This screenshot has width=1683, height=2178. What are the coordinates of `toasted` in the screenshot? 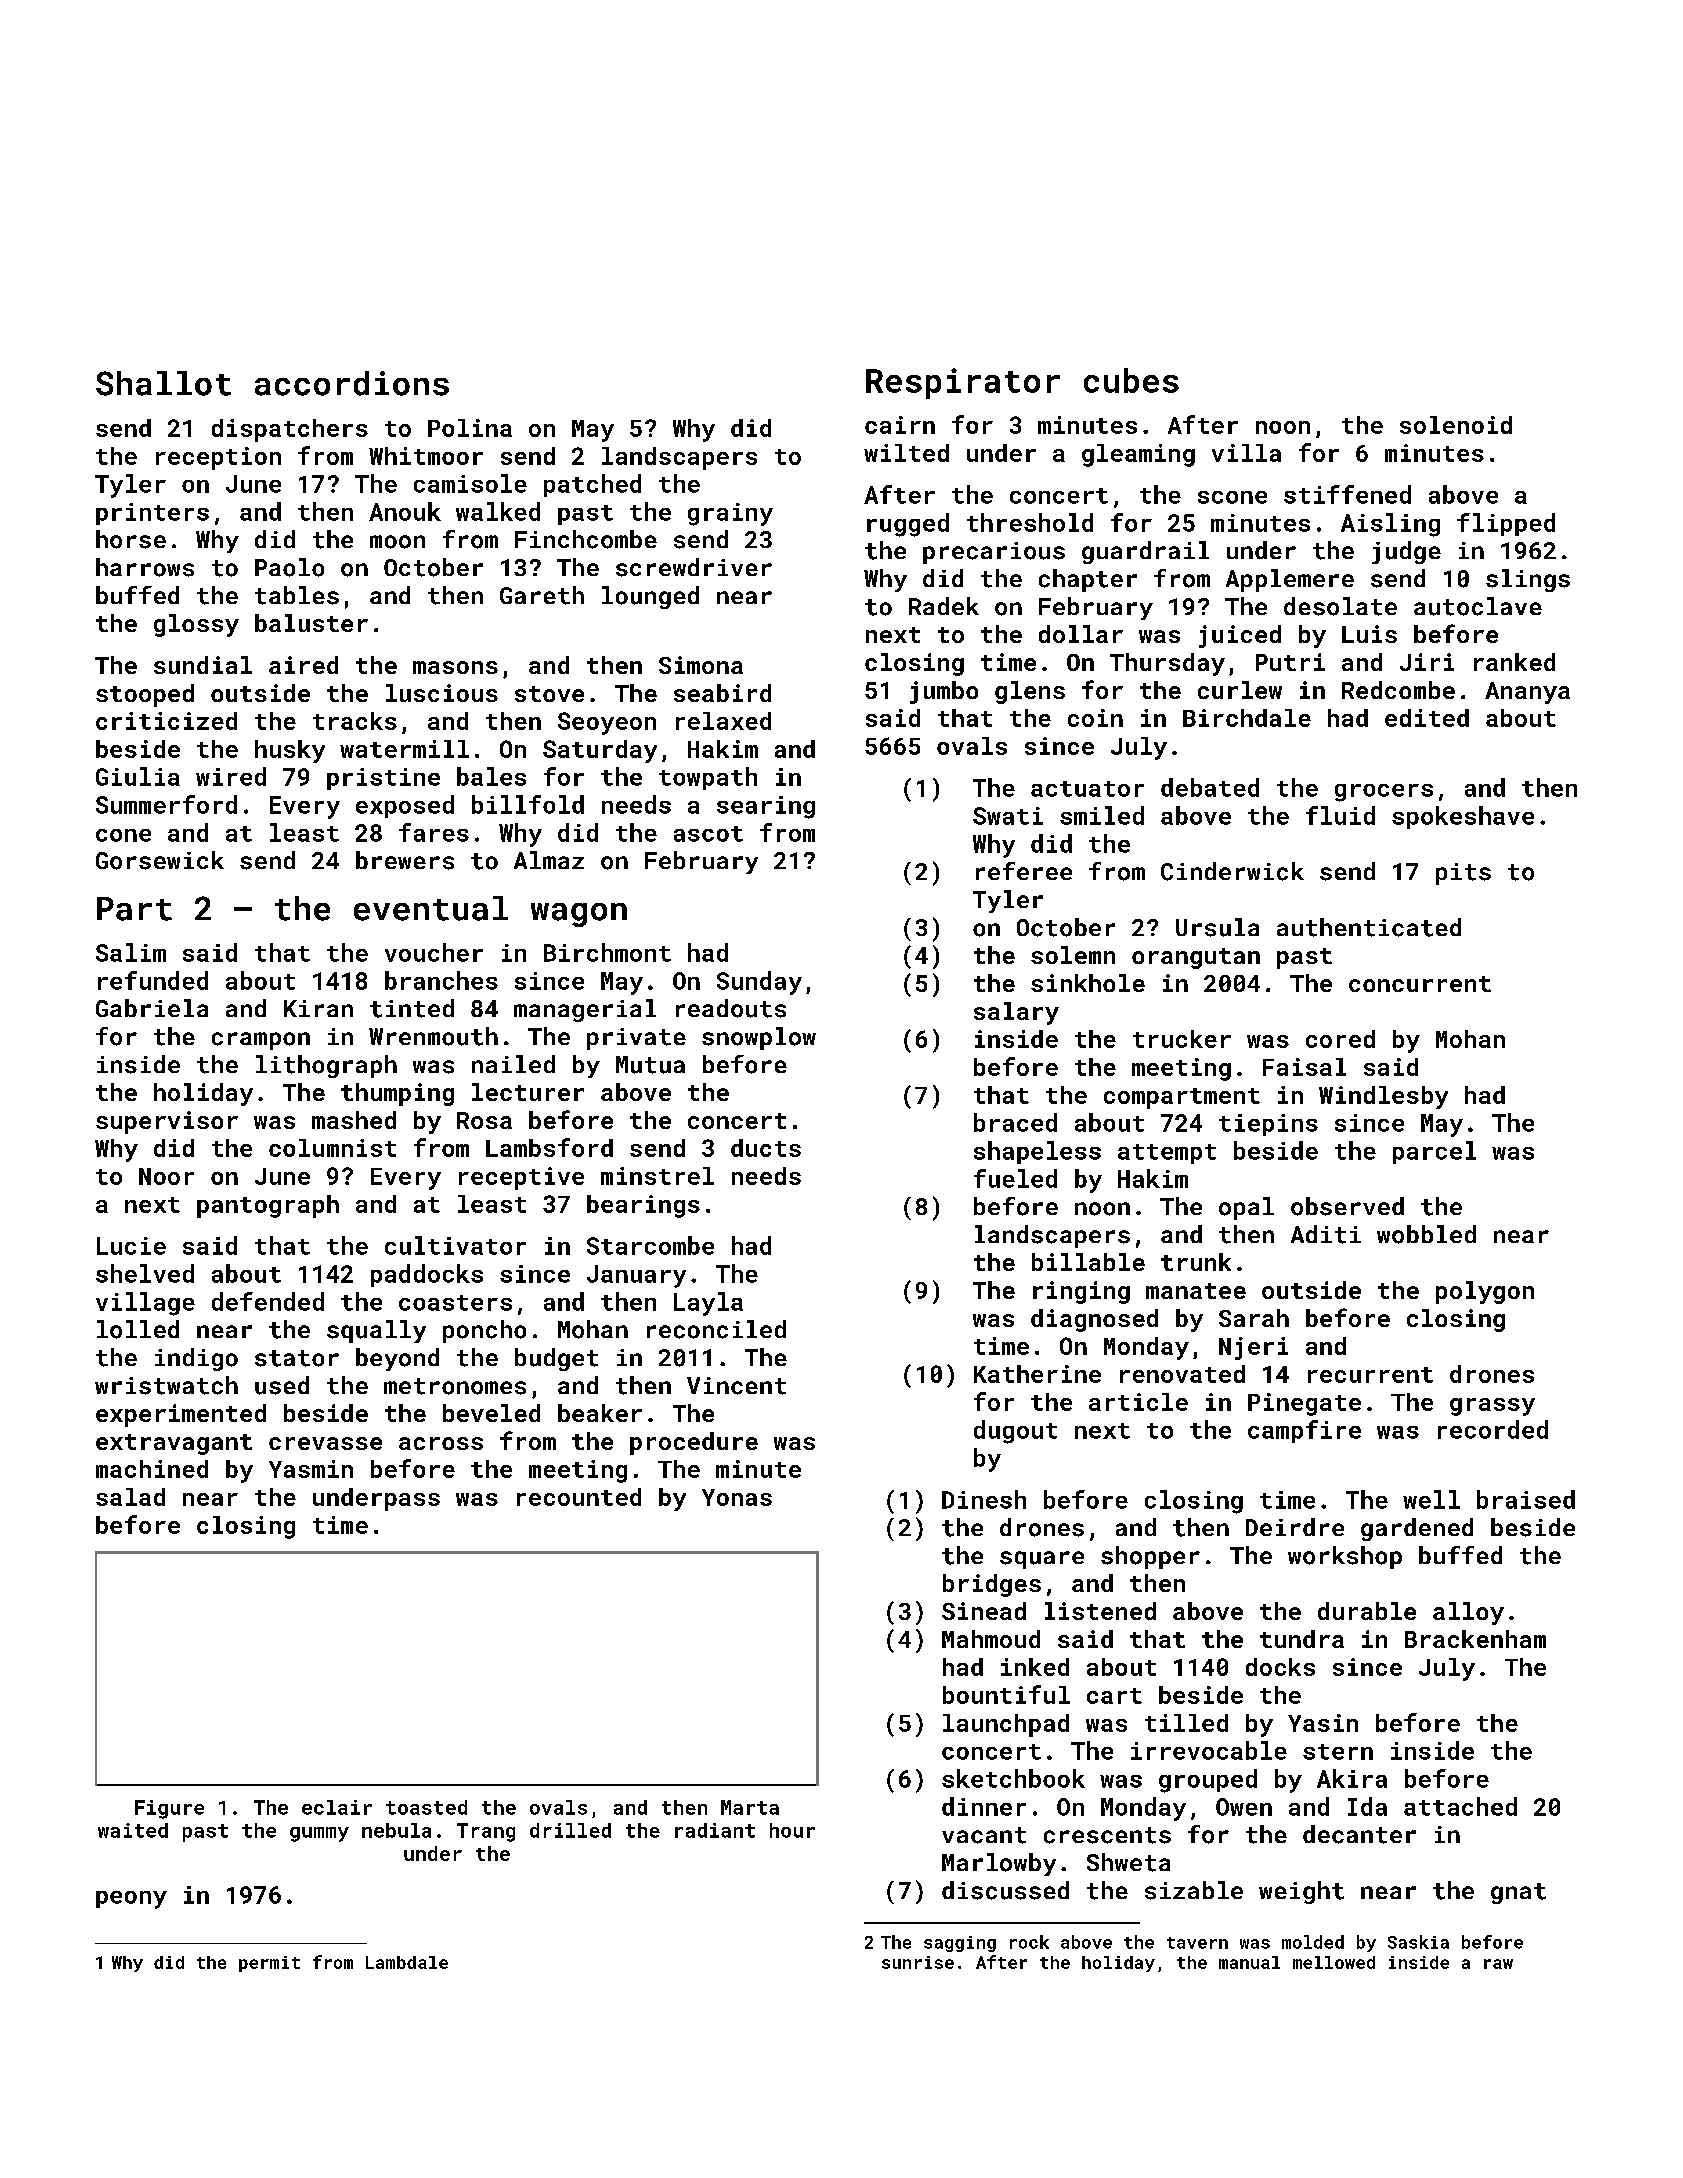 It's located at (426, 1807).
